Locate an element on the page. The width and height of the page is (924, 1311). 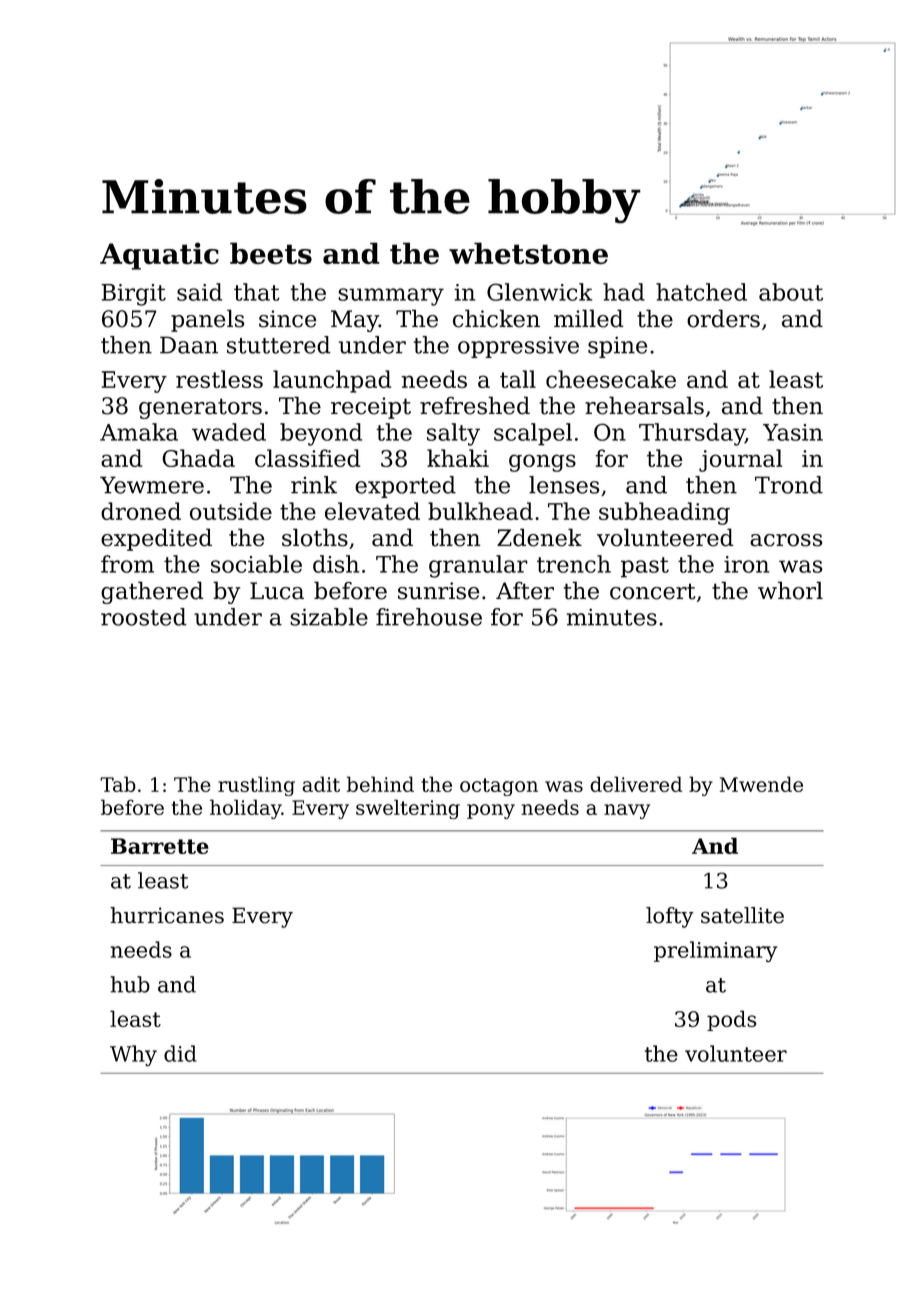
receipt is located at coordinates (371, 408).
